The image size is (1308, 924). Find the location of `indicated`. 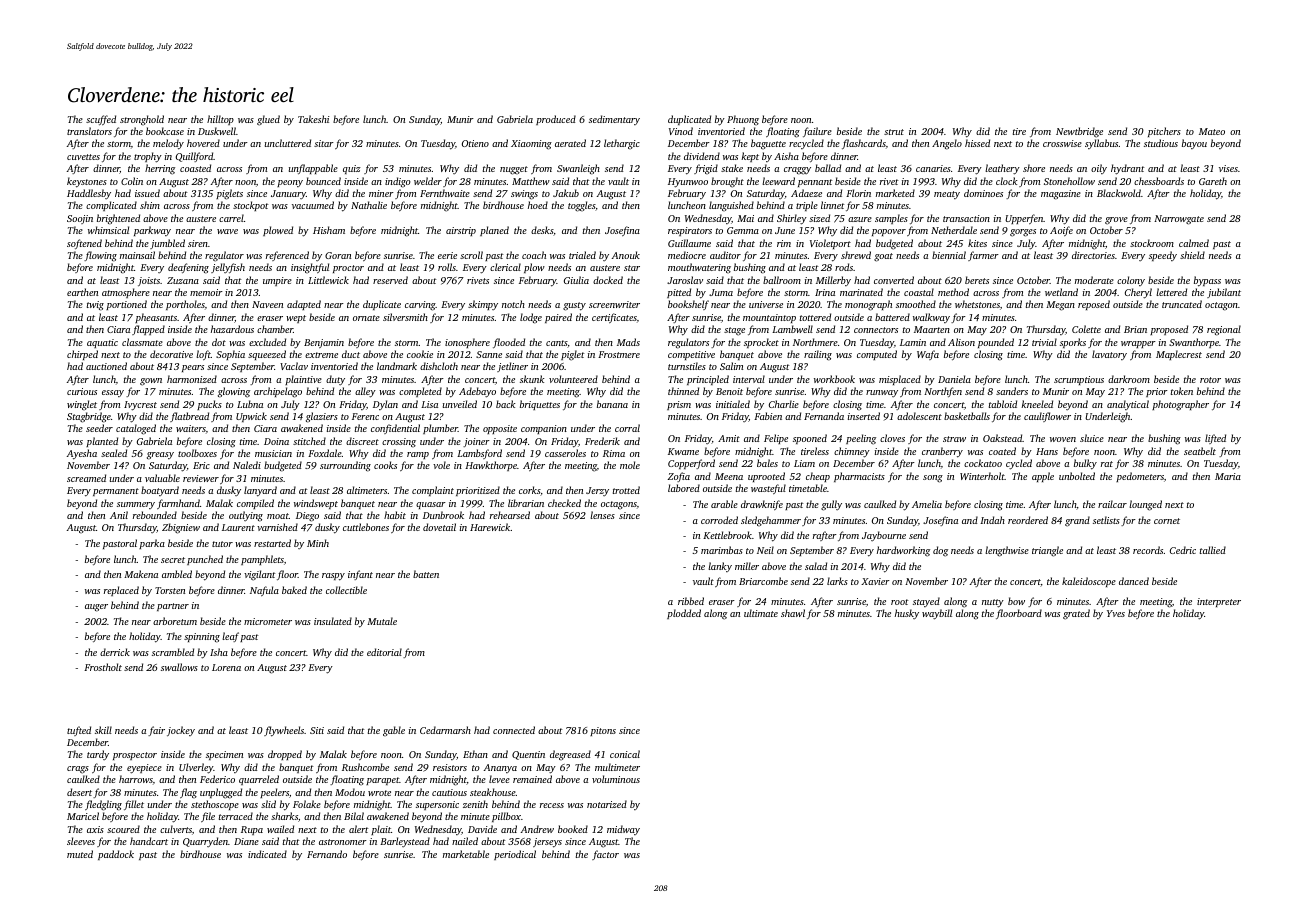

indicated is located at coordinates (267, 854).
